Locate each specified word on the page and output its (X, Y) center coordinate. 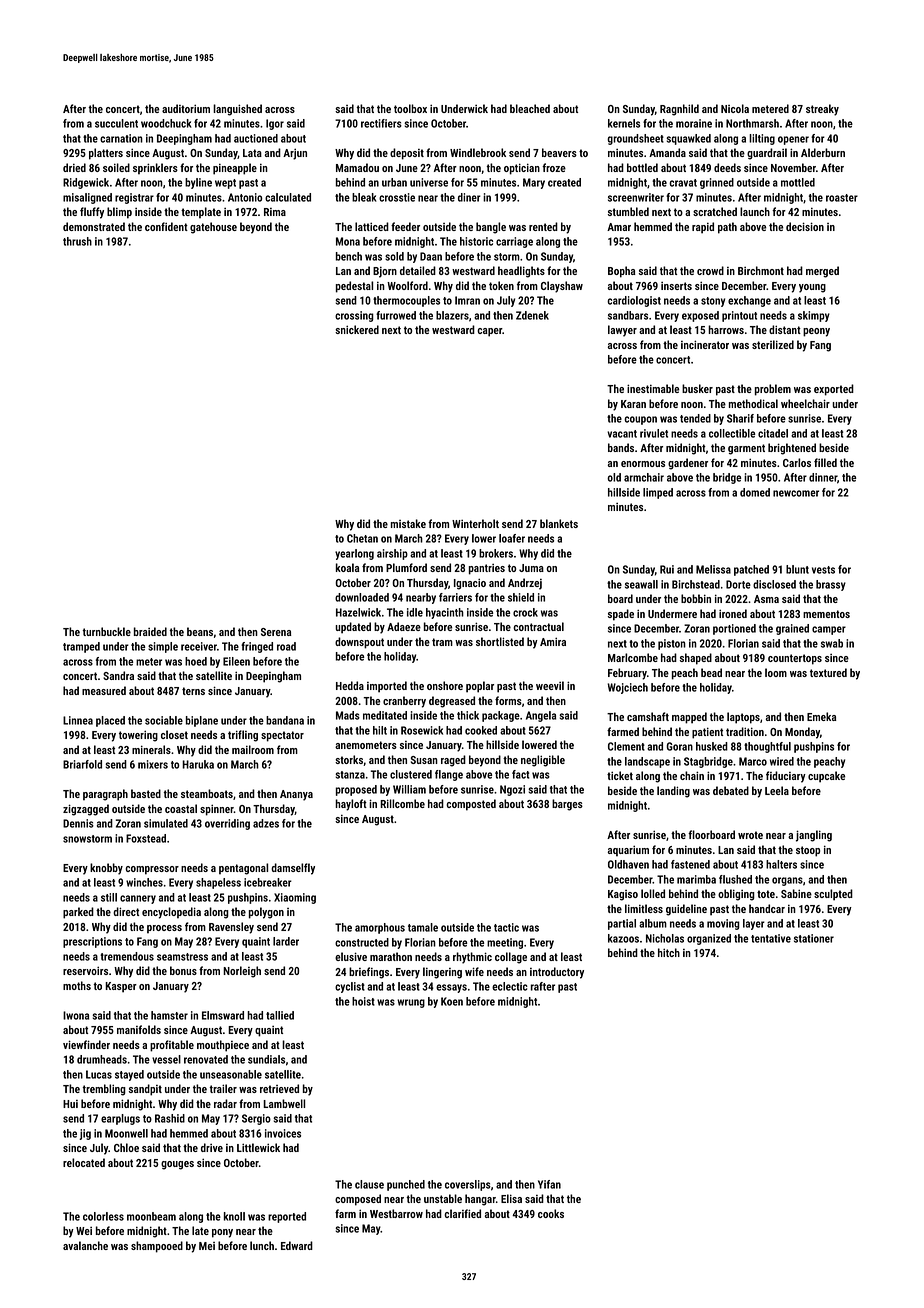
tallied (280, 1015)
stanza (350, 775)
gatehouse (213, 228)
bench (349, 256)
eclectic (510, 986)
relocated (84, 1162)
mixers (153, 764)
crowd (710, 270)
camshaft (648, 716)
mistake (408, 523)
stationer (814, 938)
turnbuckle (107, 631)
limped (658, 493)
